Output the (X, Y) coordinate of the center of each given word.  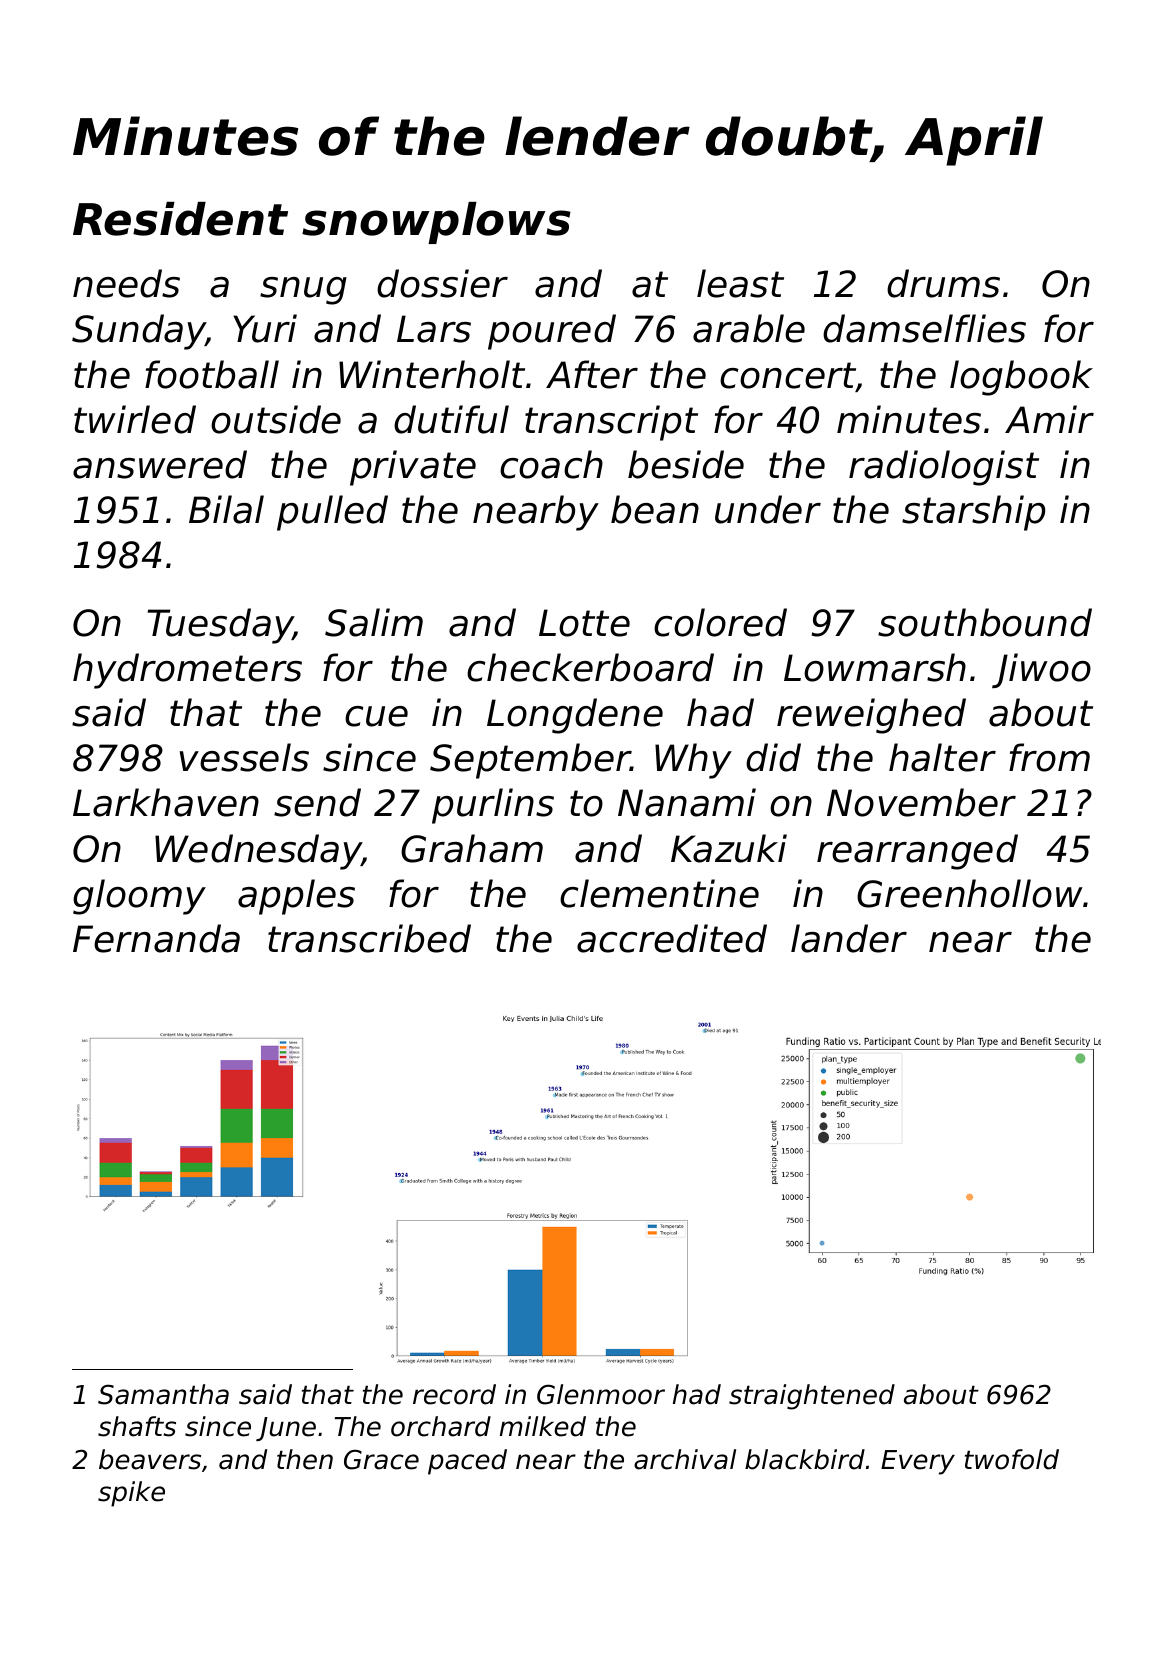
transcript (611, 423)
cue (376, 716)
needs (126, 283)
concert (788, 375)
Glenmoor (601, 1394)
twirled (135, 419)
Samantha (163, 1394)
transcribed (369, 938)
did (773, 757)
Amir (1049, 419)
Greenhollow (970, 893)
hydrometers (187, 671)
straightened (812, 1397)
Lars (434, 329)
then (305, 1459)
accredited (672, 938)
